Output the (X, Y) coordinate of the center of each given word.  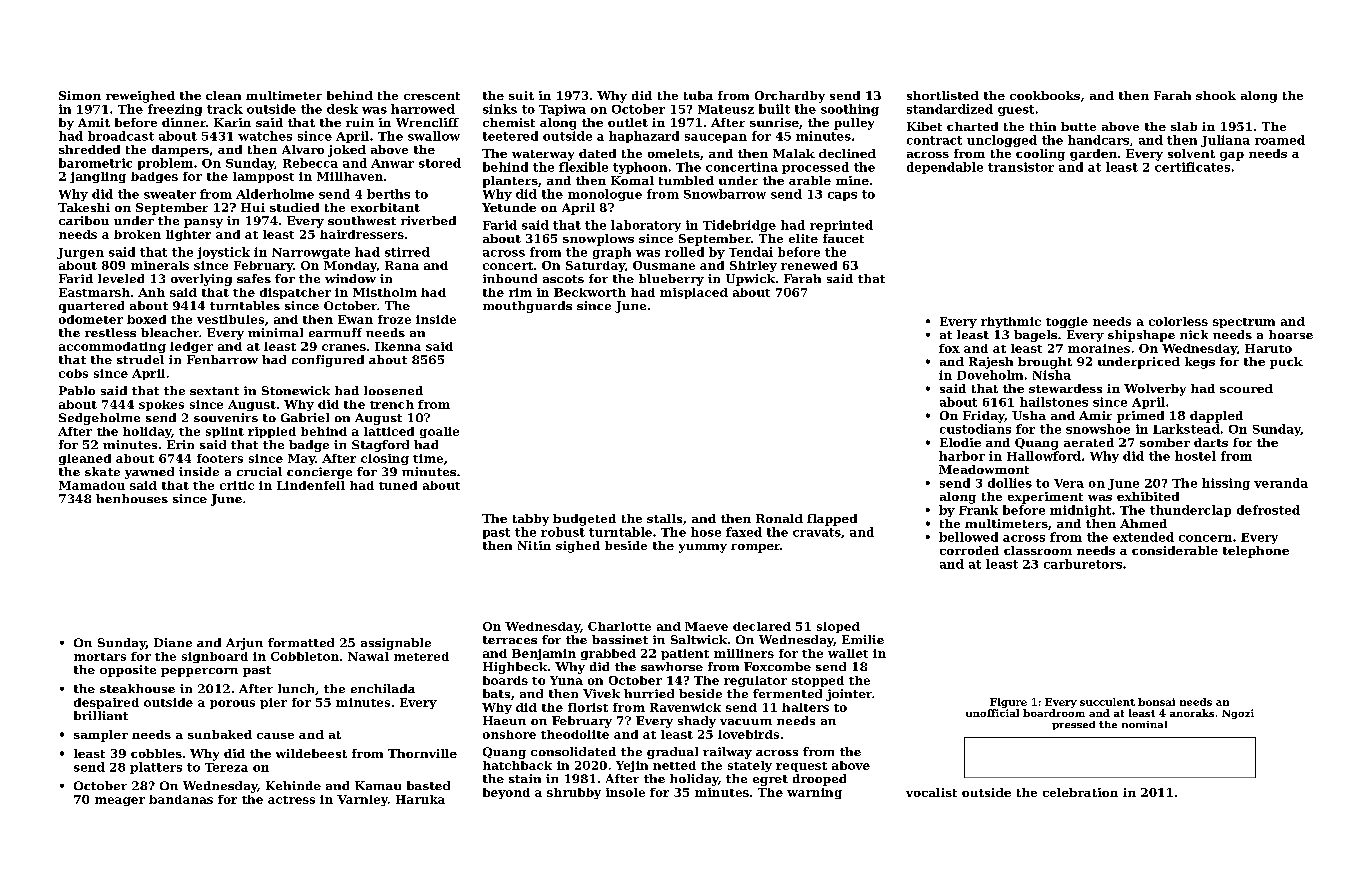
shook (1216, 95)
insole (625, 792)
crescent (432, 96)
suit (521, 95)
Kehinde (293, 785)
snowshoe (1098, 429)
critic (237, 485)
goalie (439, 432)
